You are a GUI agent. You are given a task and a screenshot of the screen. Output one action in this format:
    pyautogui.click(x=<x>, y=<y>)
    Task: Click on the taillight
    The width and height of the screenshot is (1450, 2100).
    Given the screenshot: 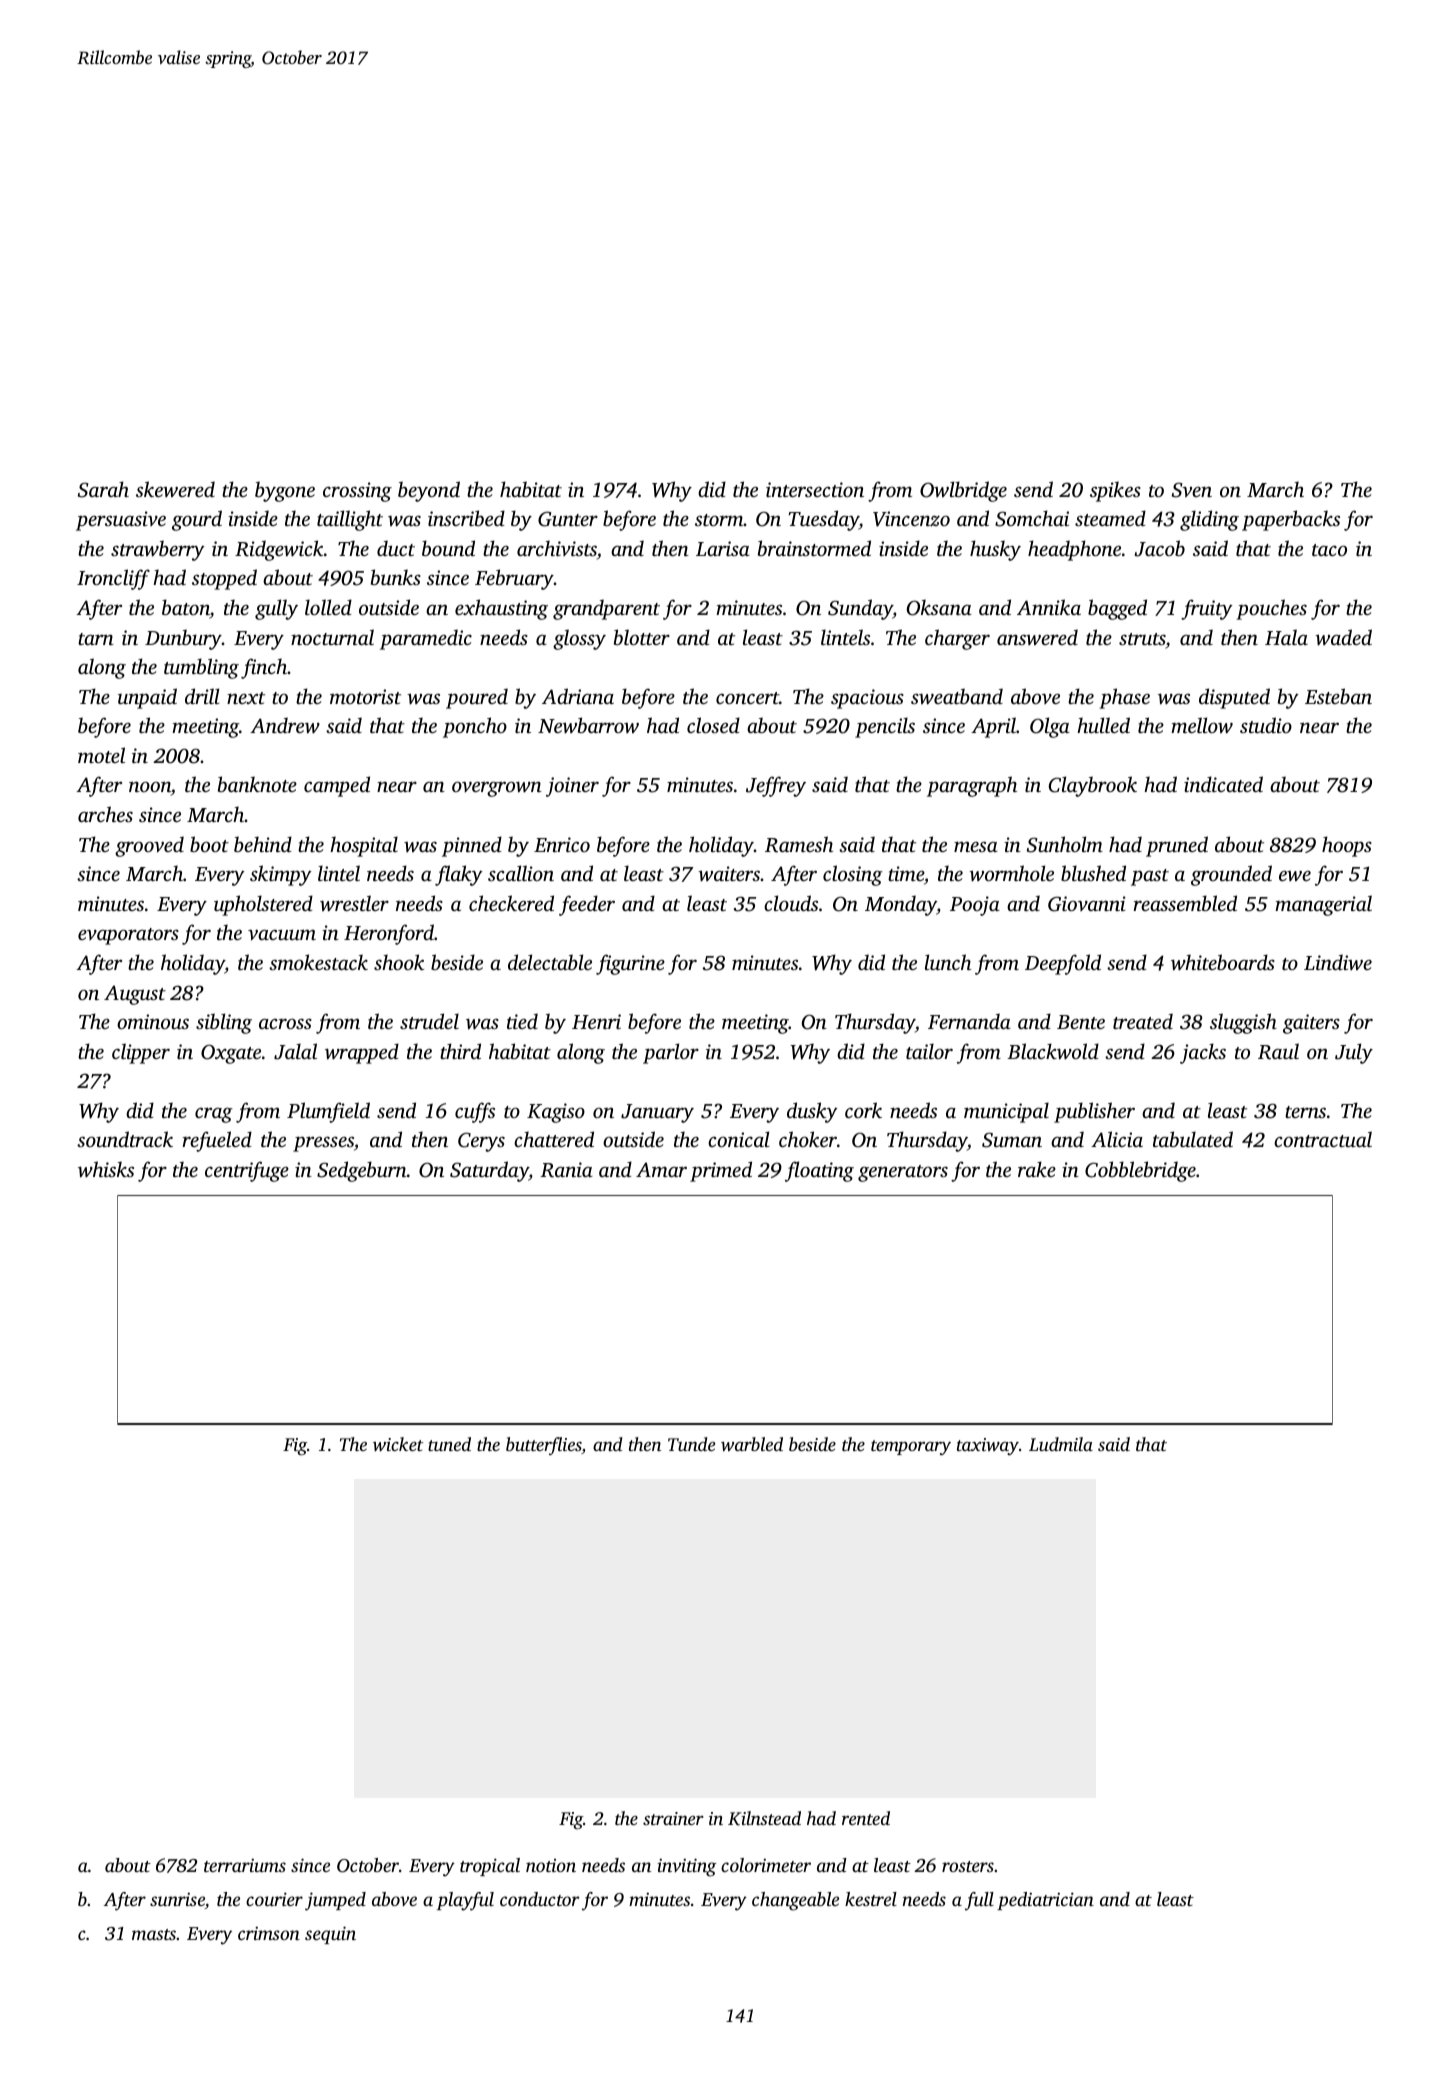 What is the action you would take?
    pyautogui.click(x=350, y=520)
